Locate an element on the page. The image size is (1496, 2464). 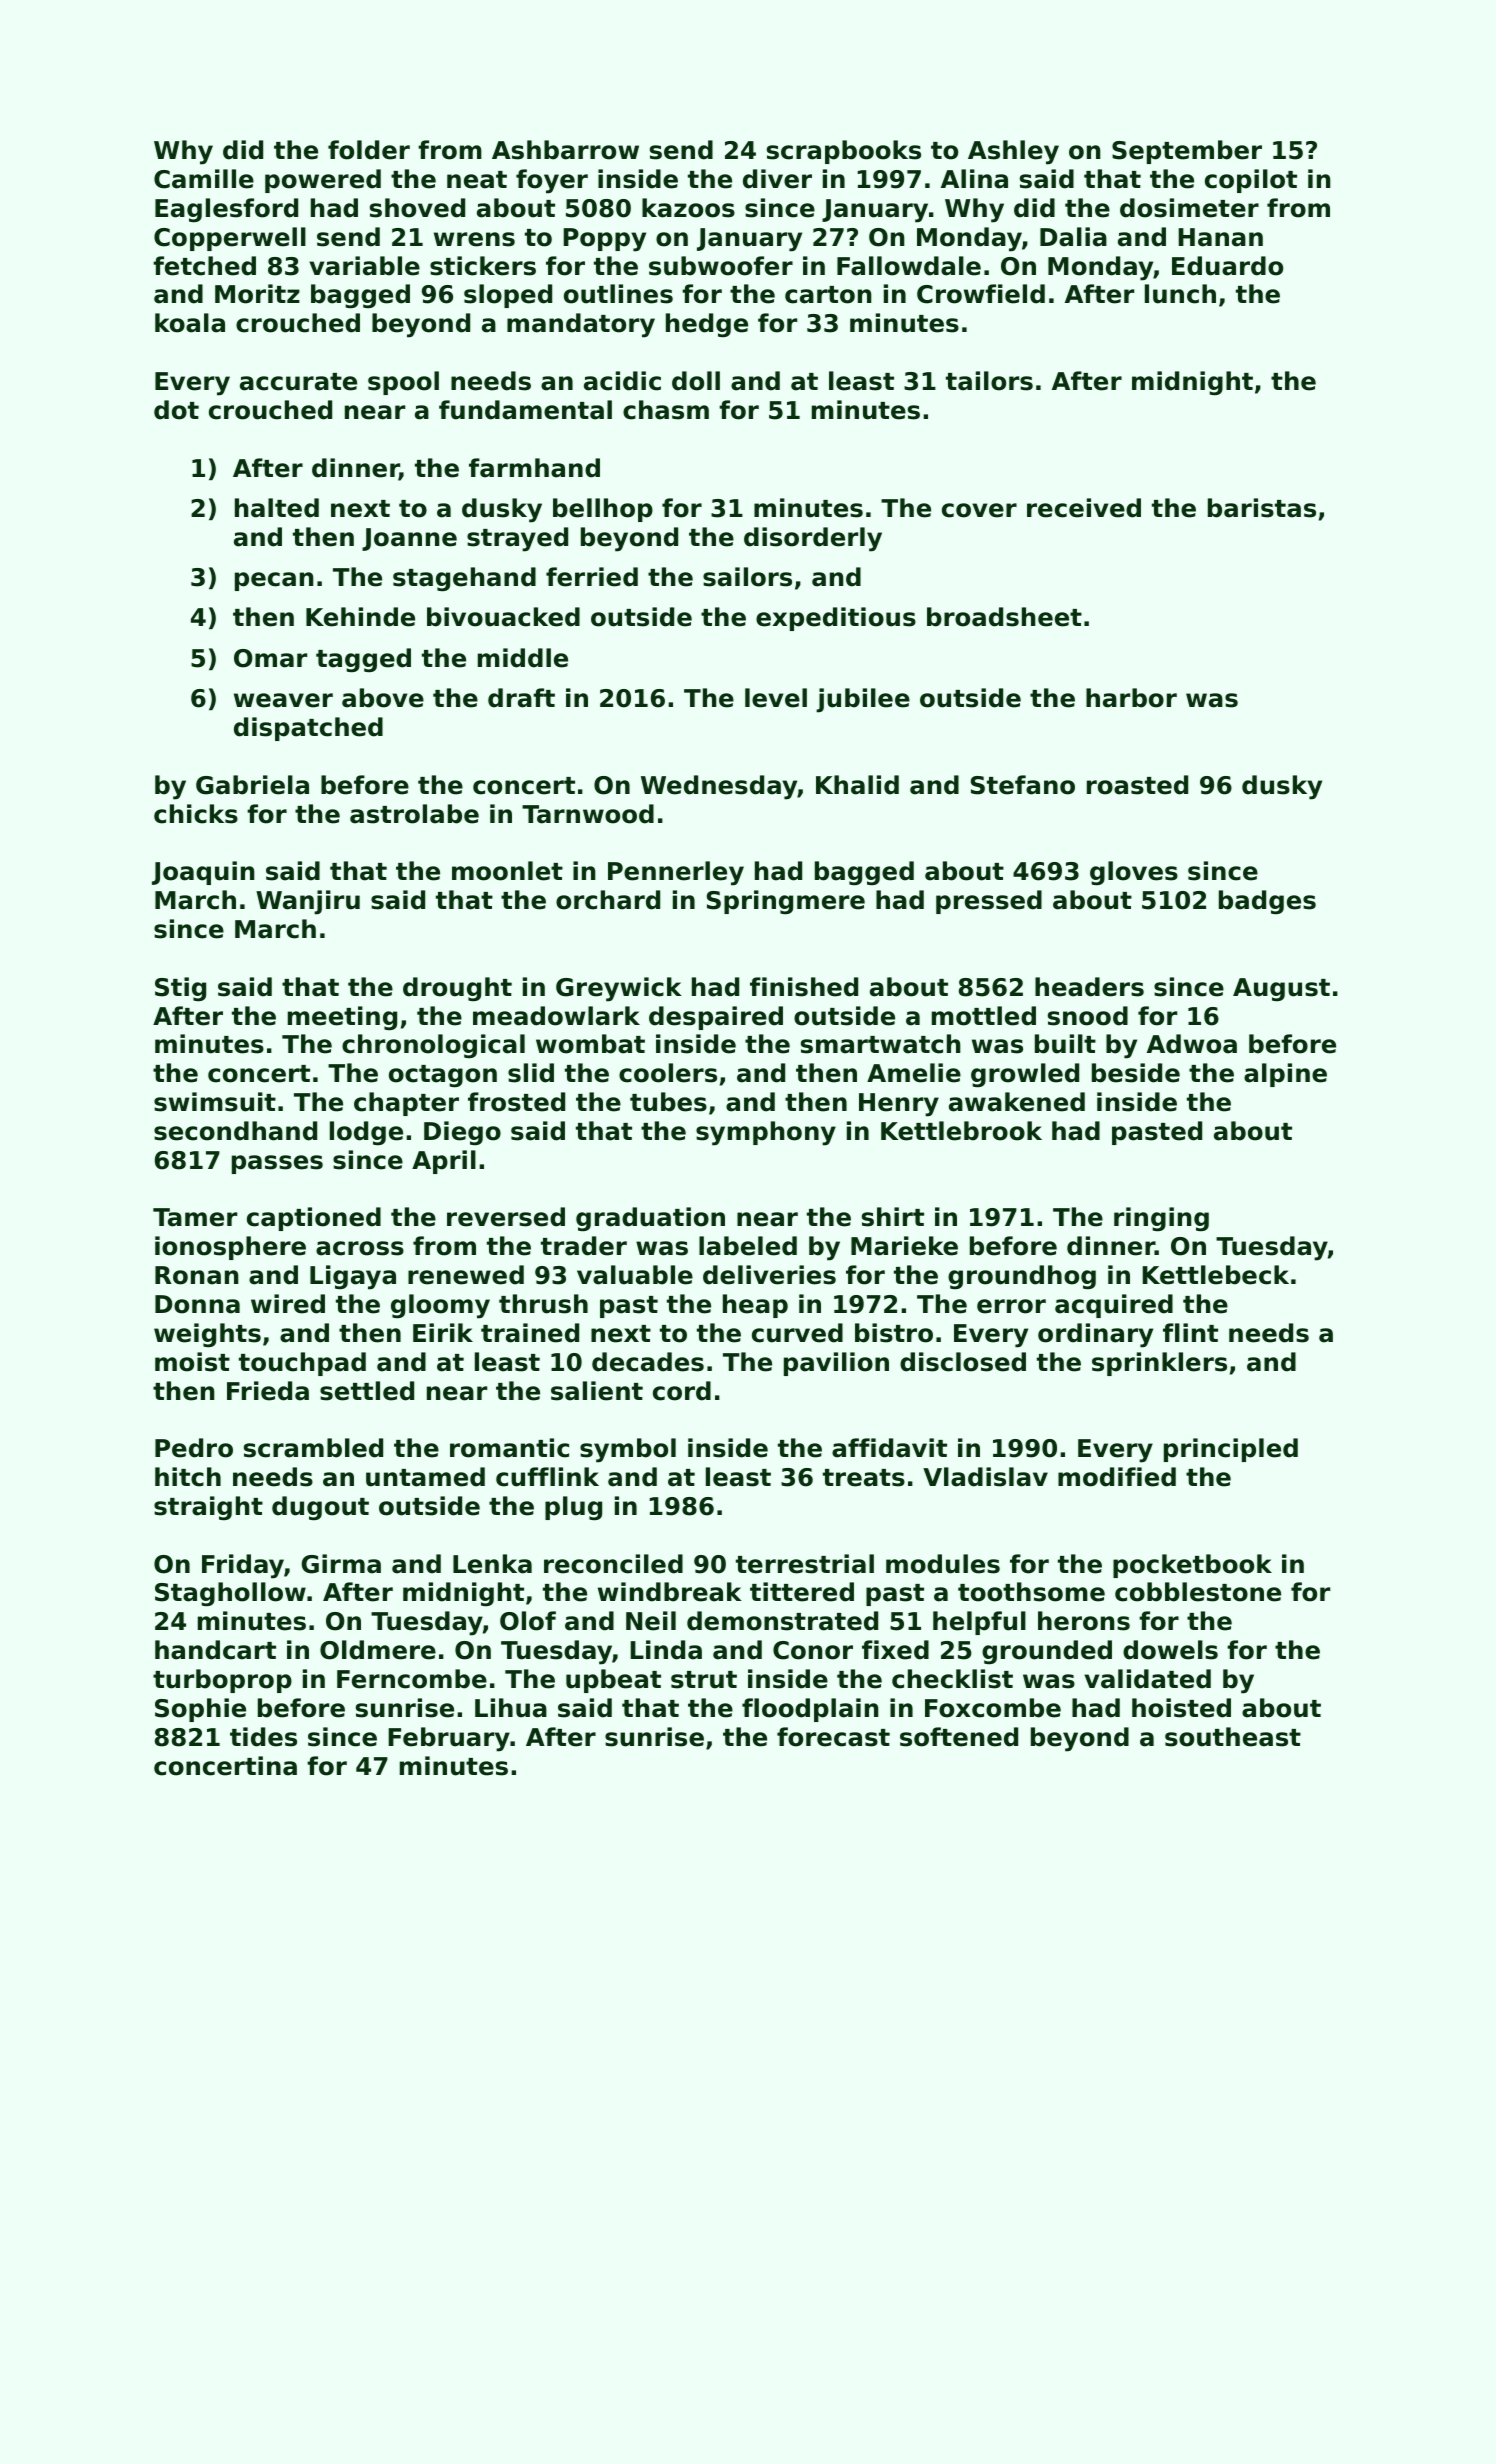
tides is located at coordinates (263, 1737).
